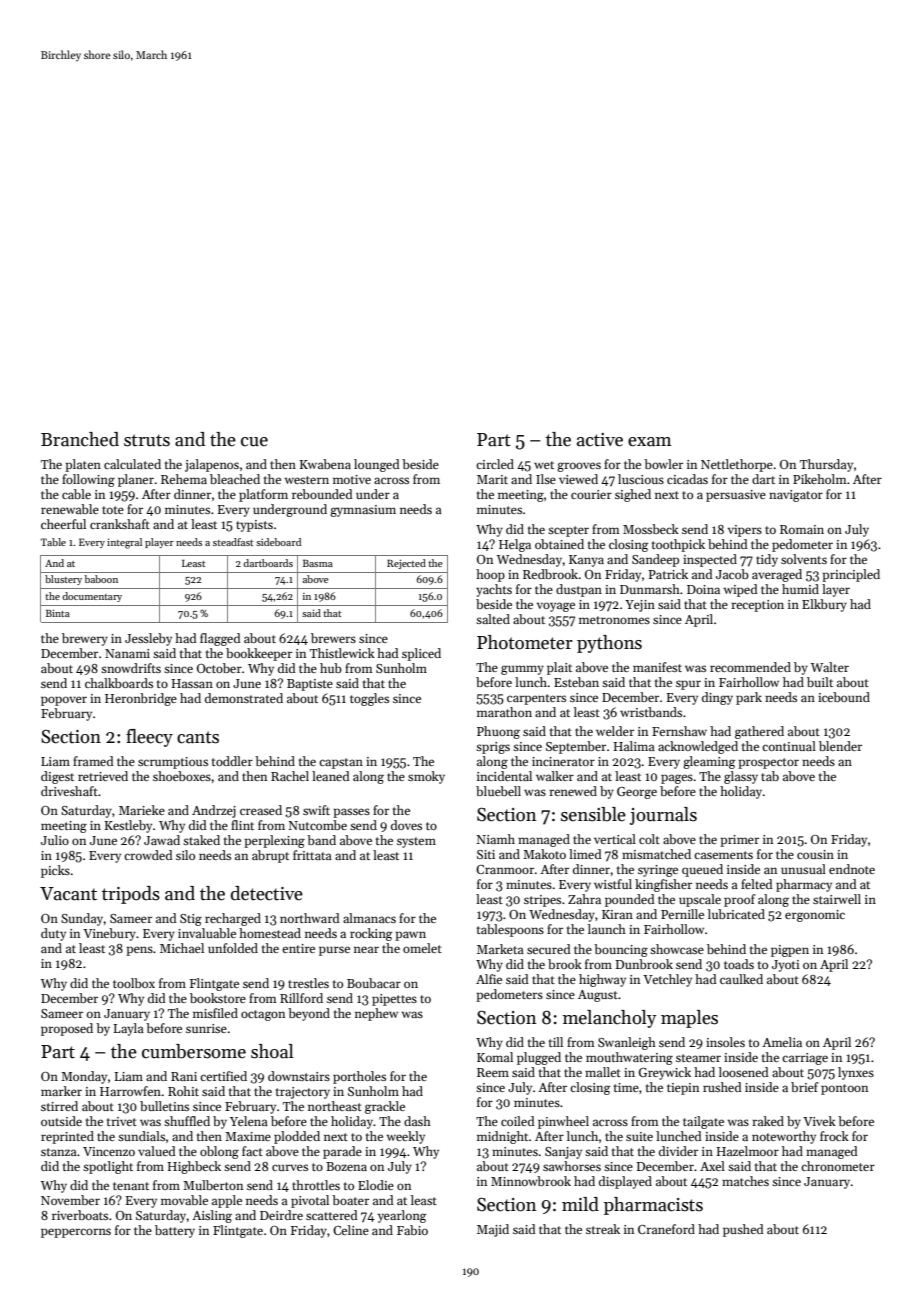 The height and width of the document is (1308, 924). I want to click on Elkbury, so click(824, 605).
